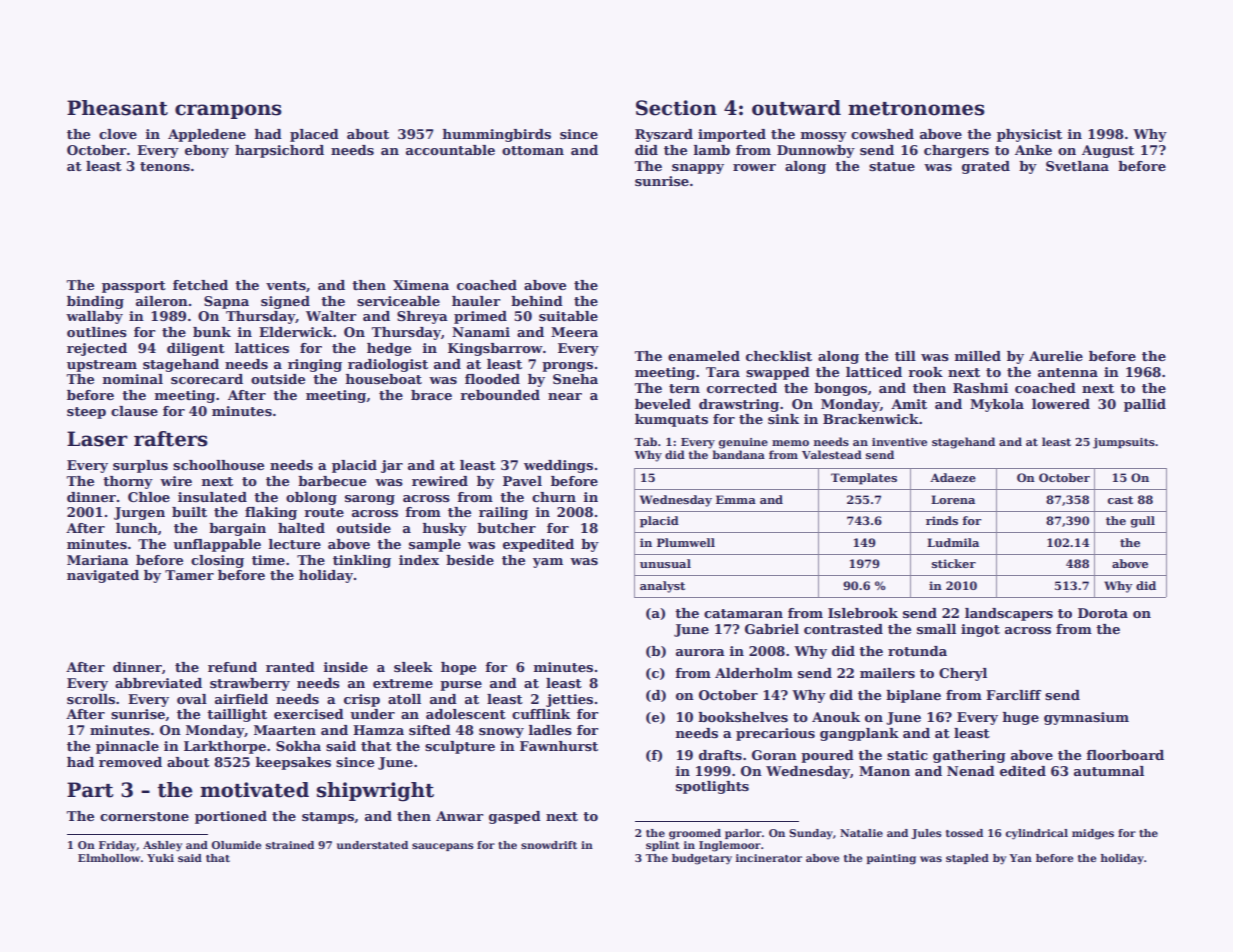 The image size is (1233, 952). Describe the element at coordinates (117, 846) in the document. I see `Friday` at that location.
